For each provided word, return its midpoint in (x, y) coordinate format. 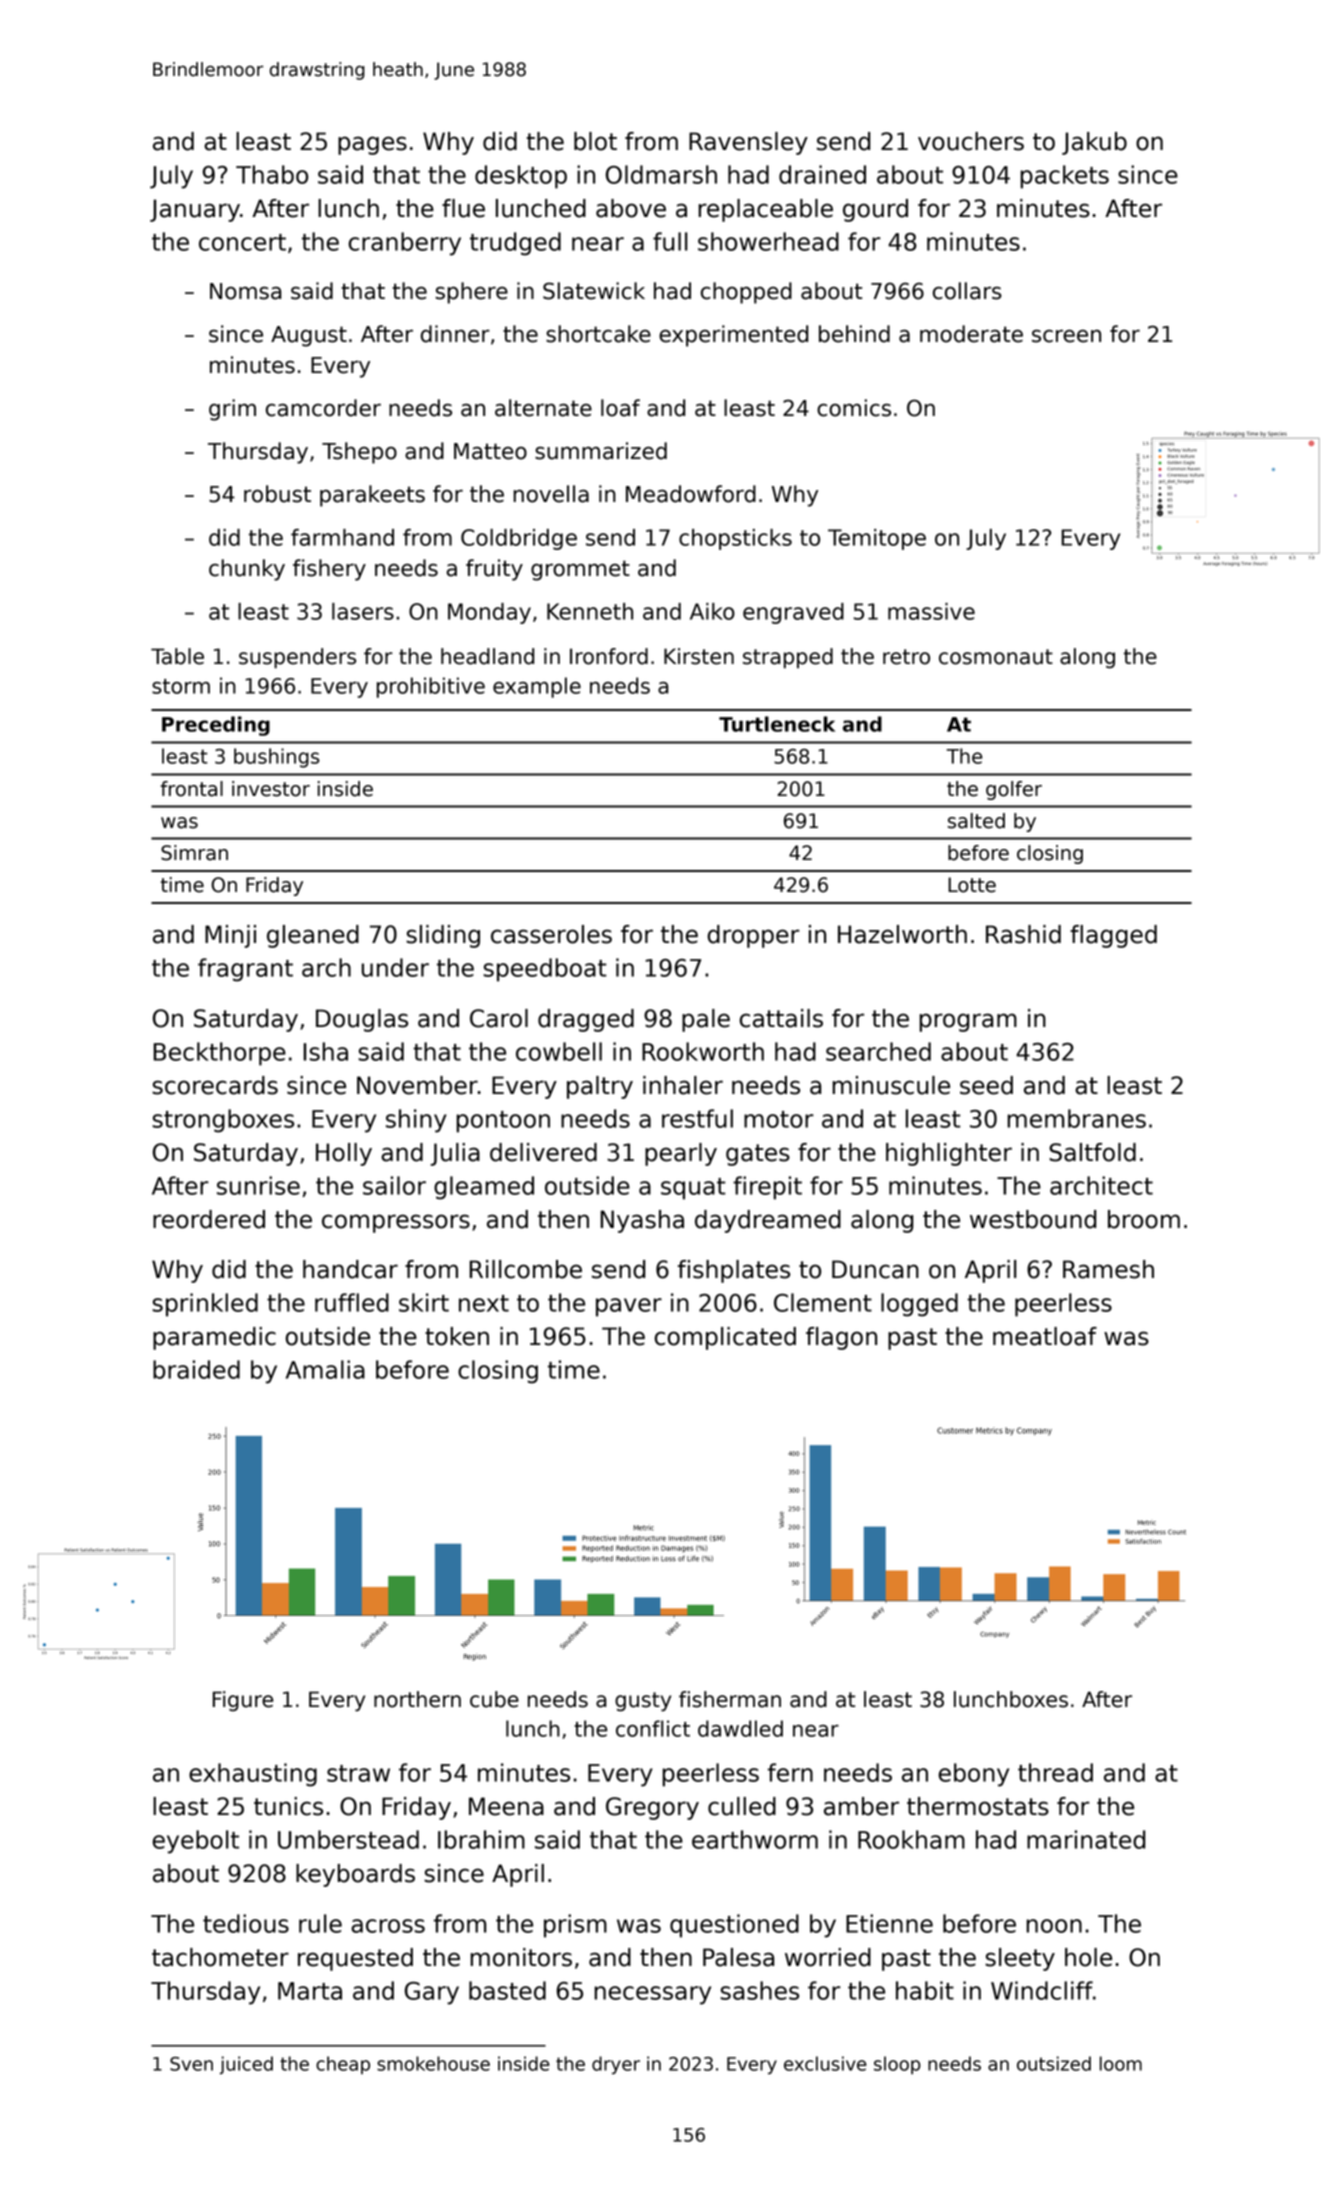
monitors (521, 1957)
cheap (343, 2065)
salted (976, 821)
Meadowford (691, 494)
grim (232, 410)
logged (919, 1305)
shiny (416, 1121)
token (457, 1336)
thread (1055, 1772)
